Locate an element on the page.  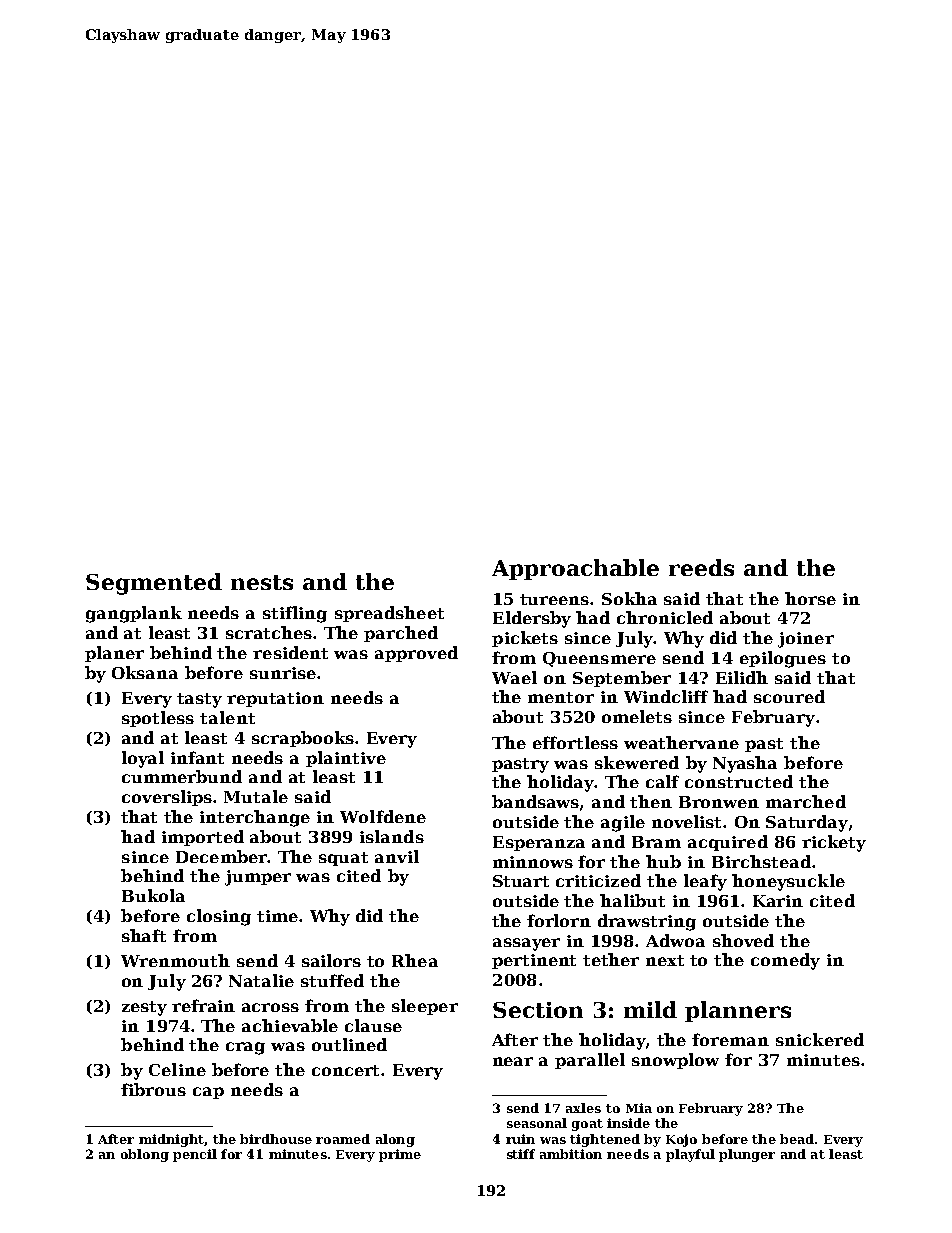
prime is located at coordinates (400, 1155).
